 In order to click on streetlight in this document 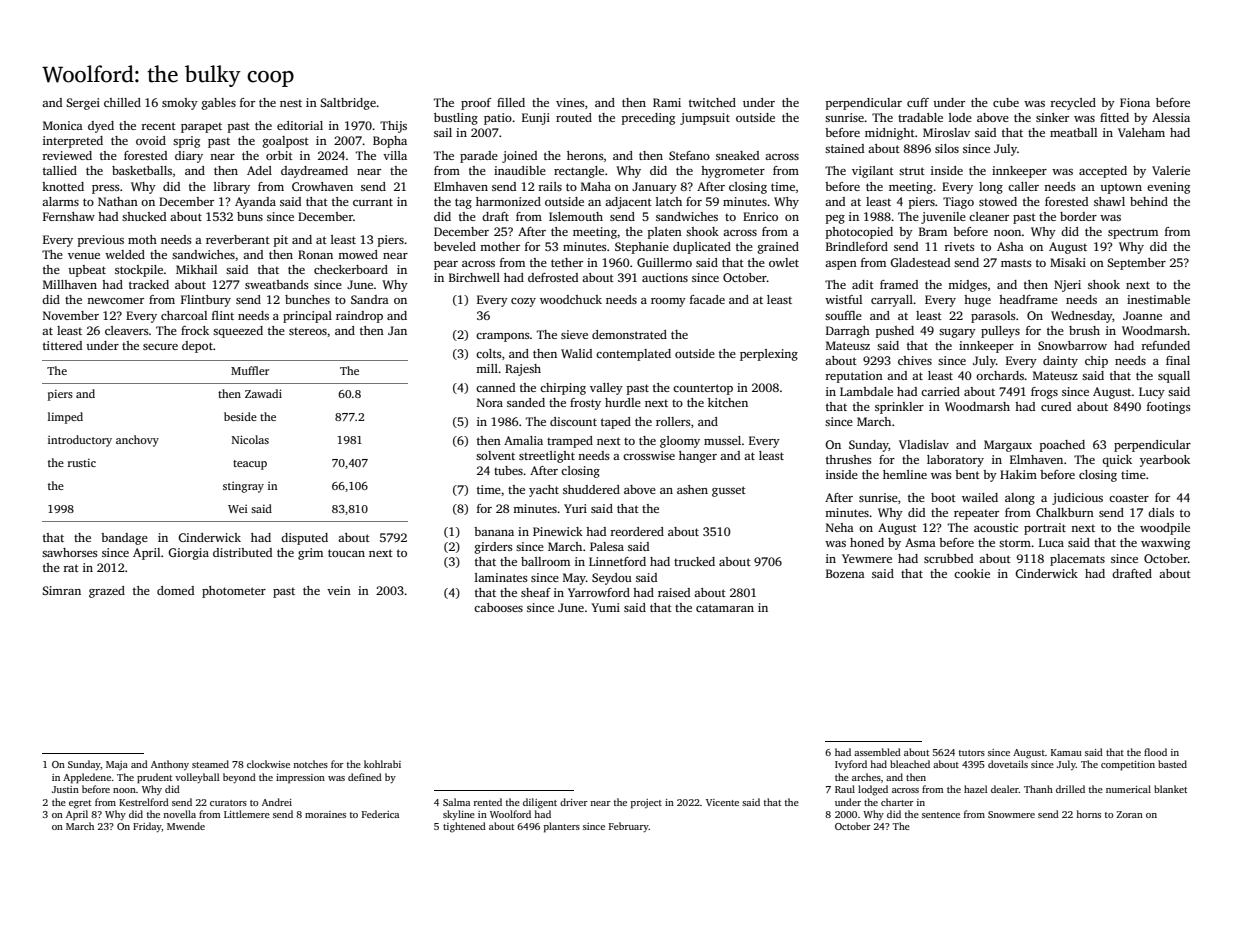, I will do `click(547, 457)`.
